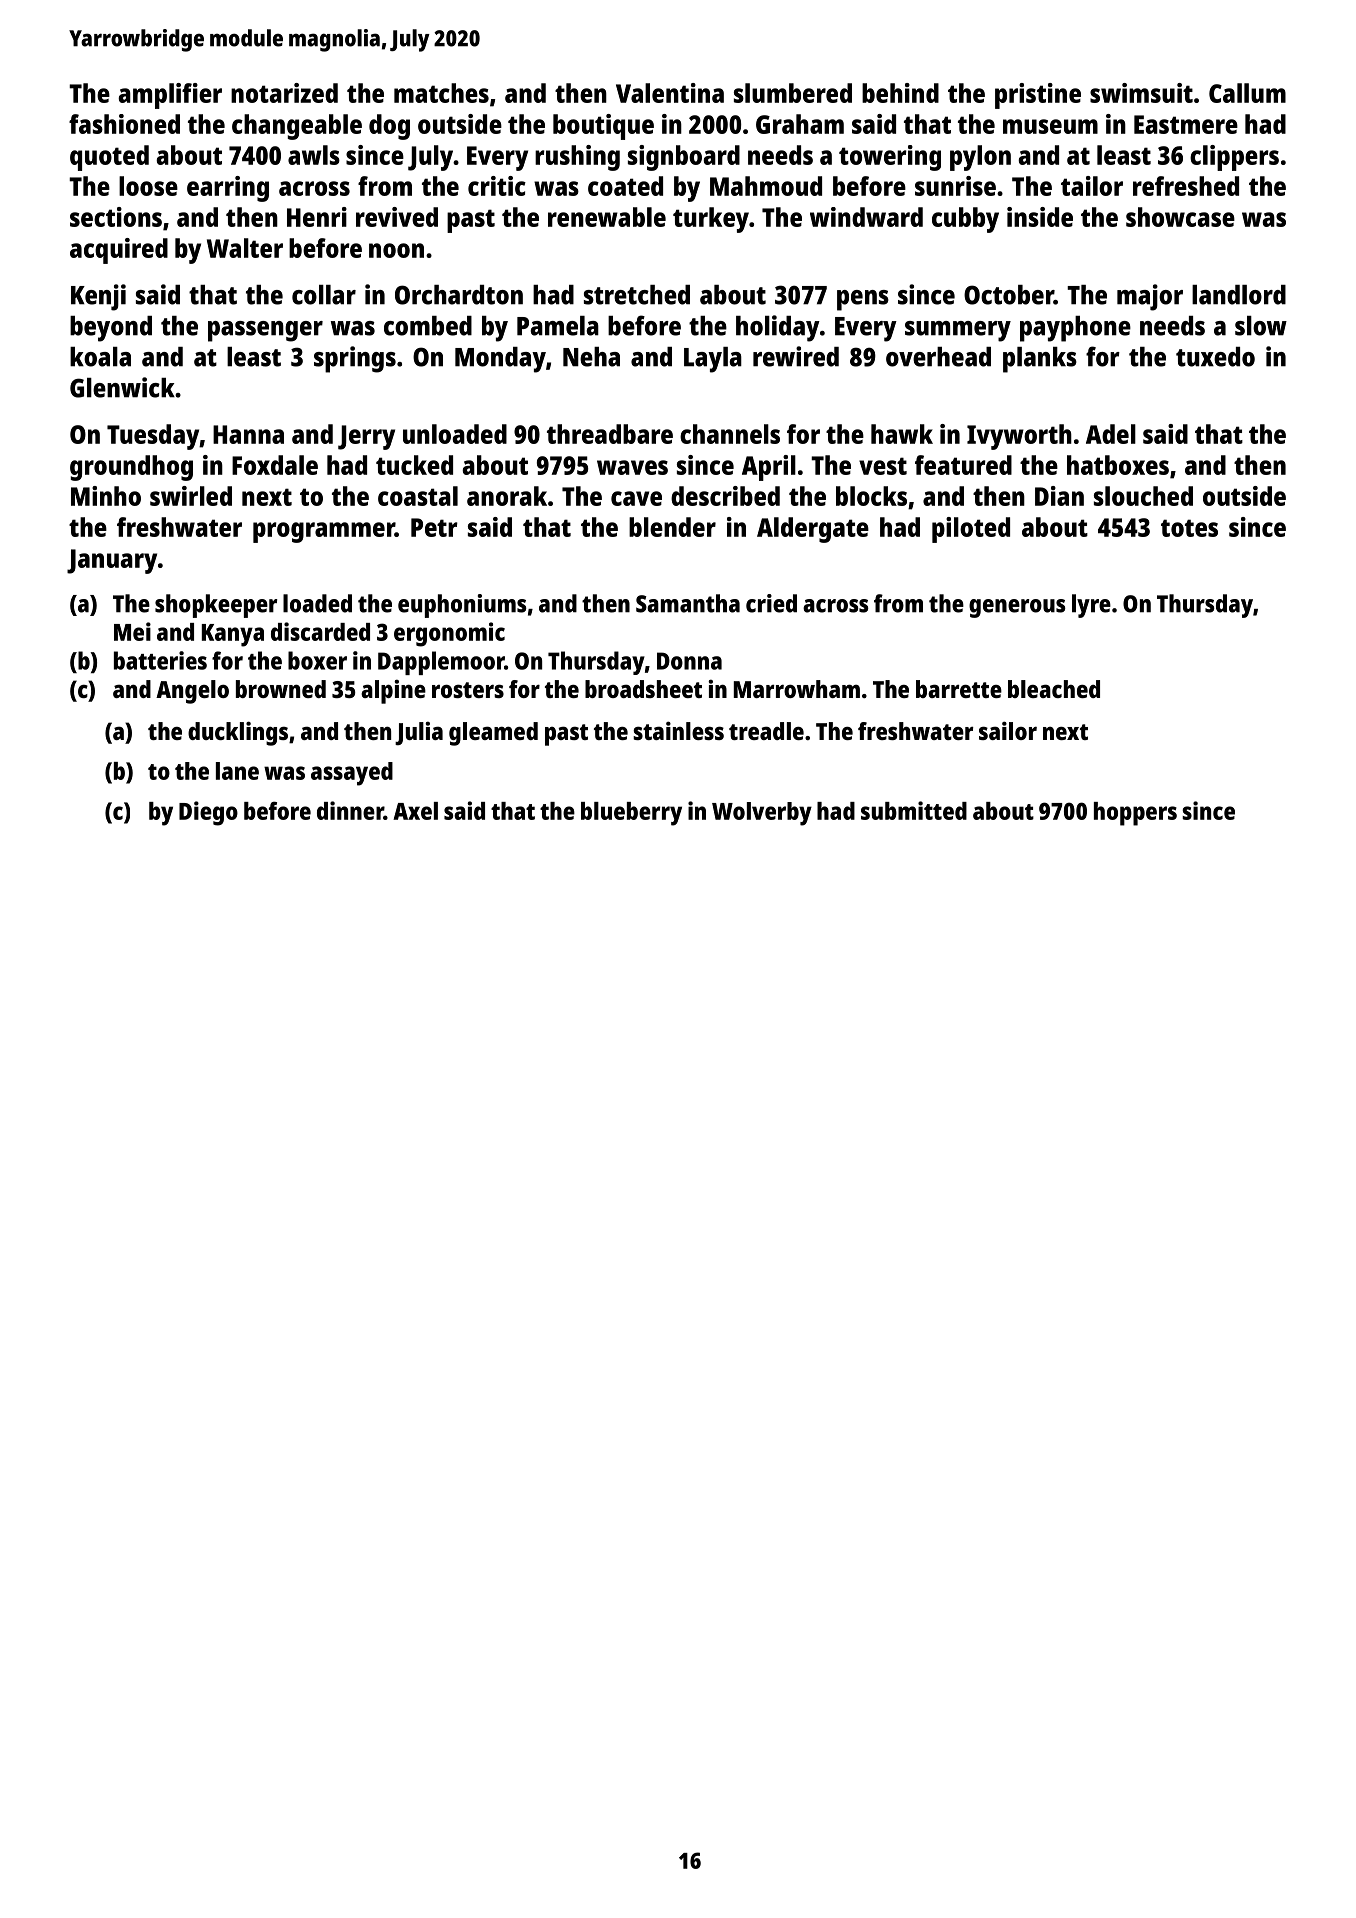 The height and width of the image is (1918, 1356). I want to click on treadle, so click(766, 731).
